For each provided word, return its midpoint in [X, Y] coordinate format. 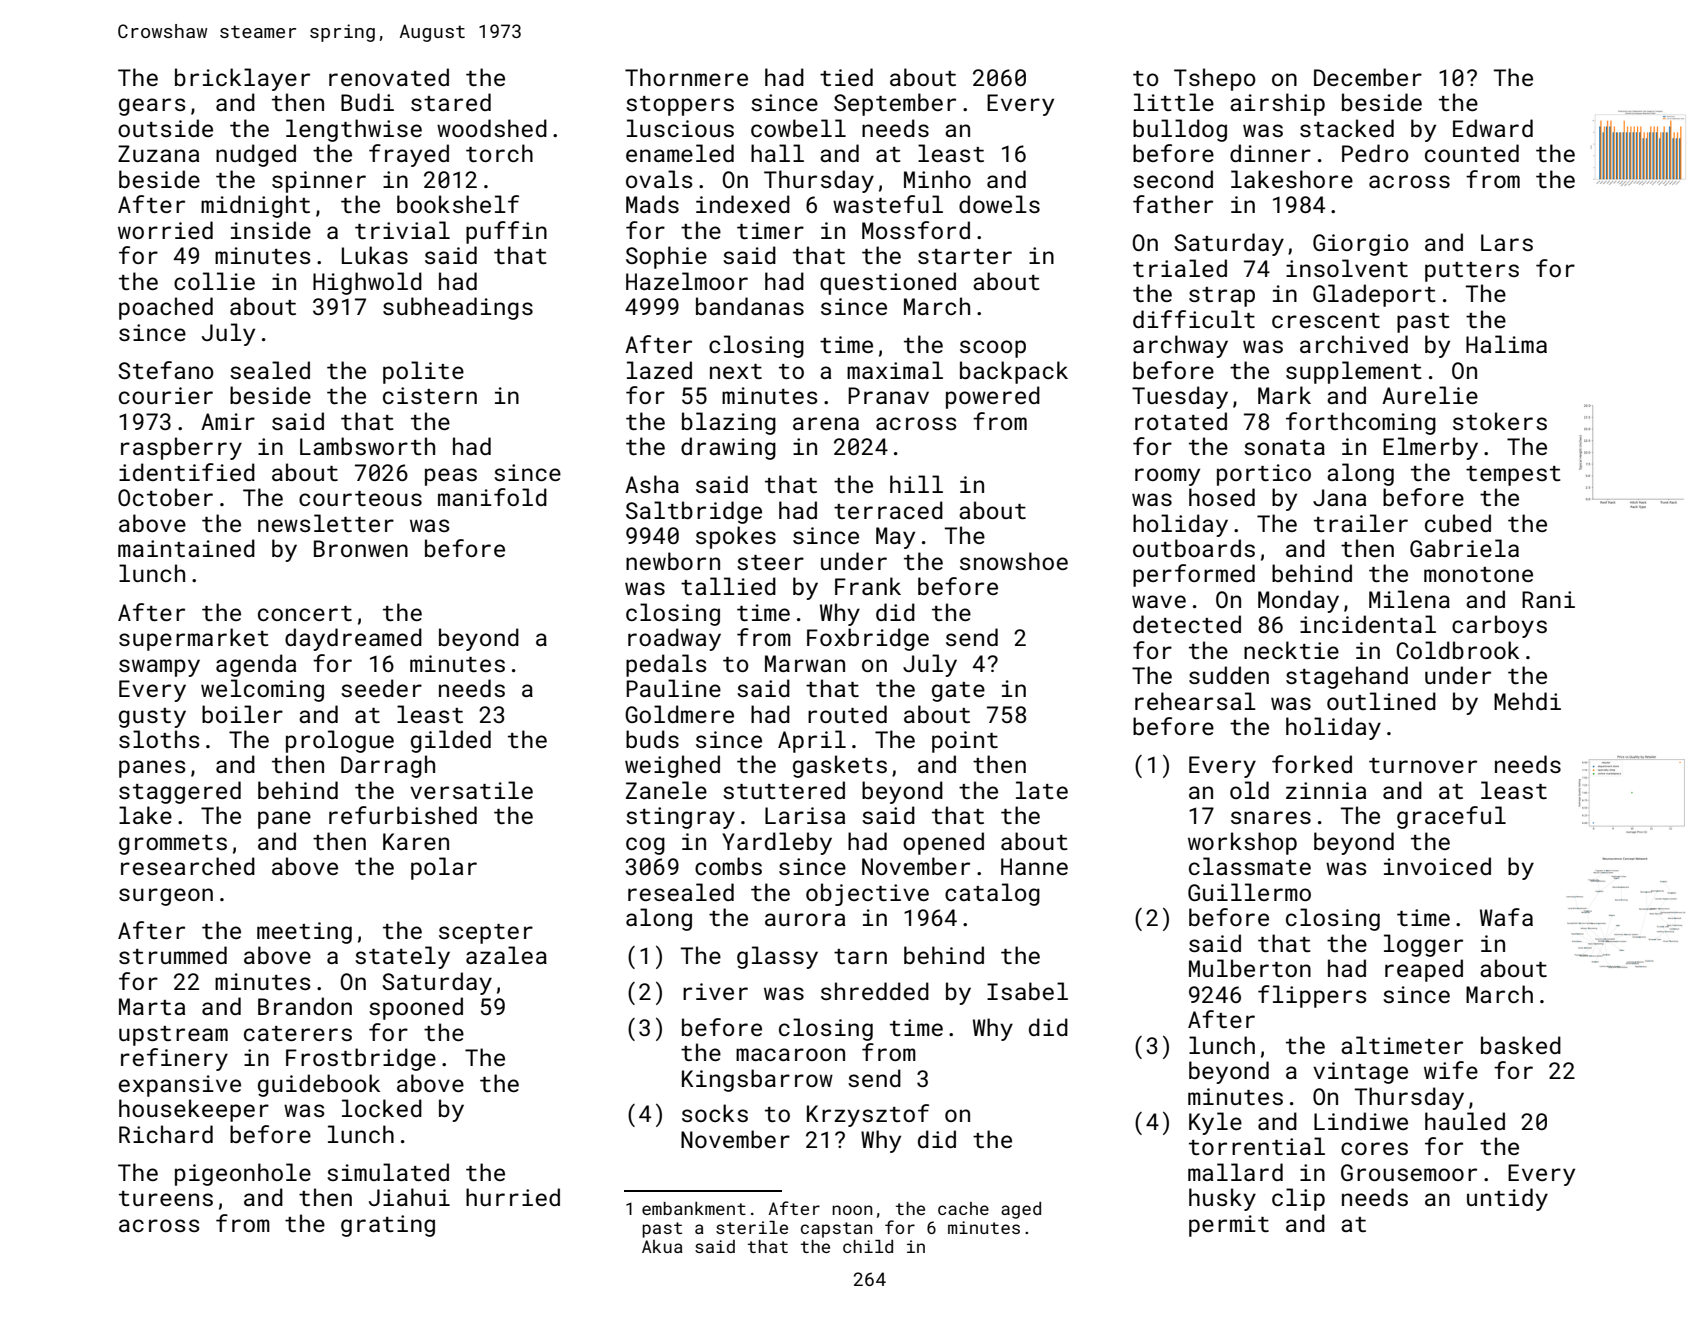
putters [1472, 272]
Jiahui [409, 1197]
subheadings [458, 308]
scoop [993, 349]
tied [846, 77]
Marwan [805, 663]
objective [867, 894]
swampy [159, 668]
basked [1521, 1045]
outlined [1381, 701]
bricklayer [242, 79]
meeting [304, 933]
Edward [1493, 128]
